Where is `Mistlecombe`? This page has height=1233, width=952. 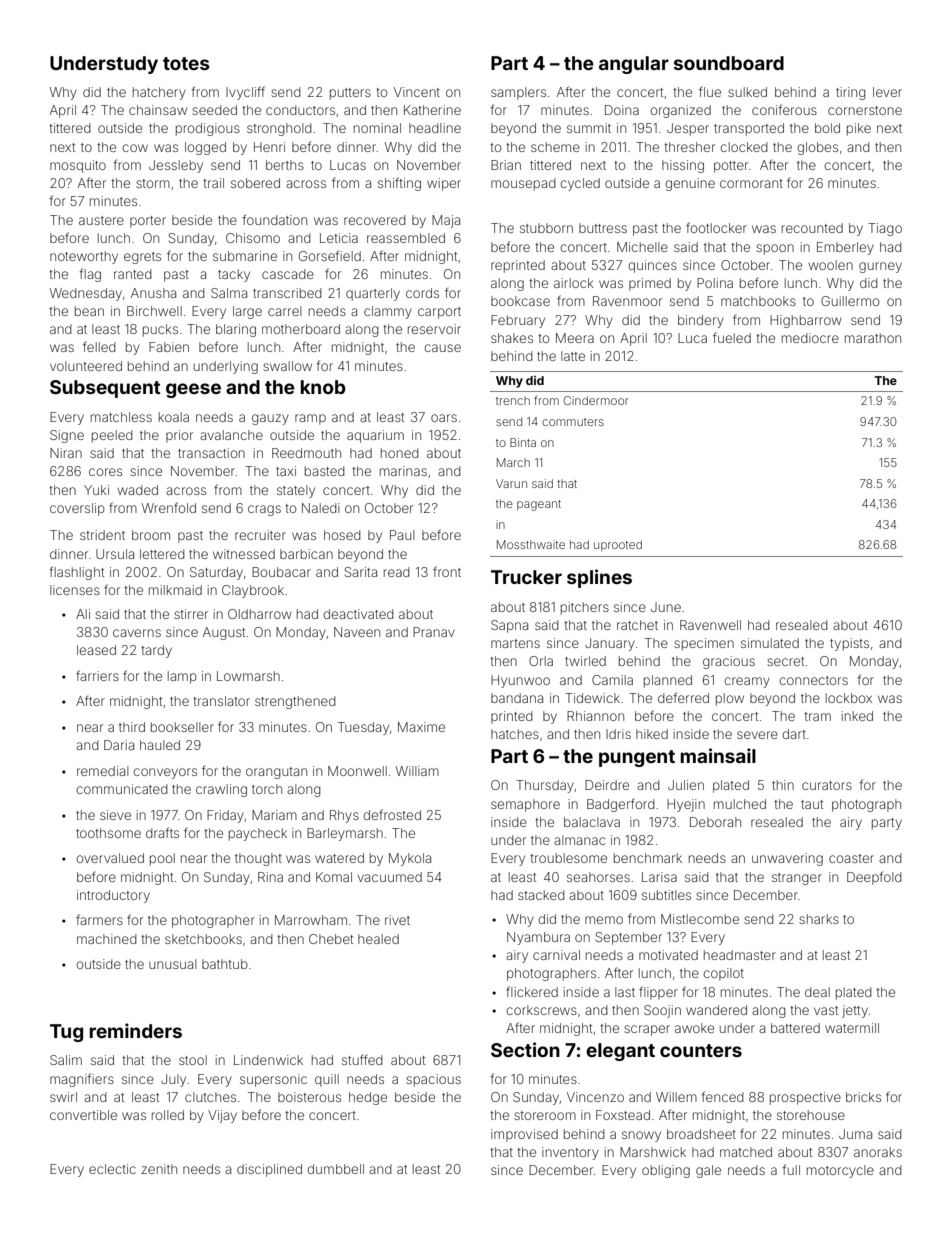 Mistlecombe is located at coordinates (700, 919).
